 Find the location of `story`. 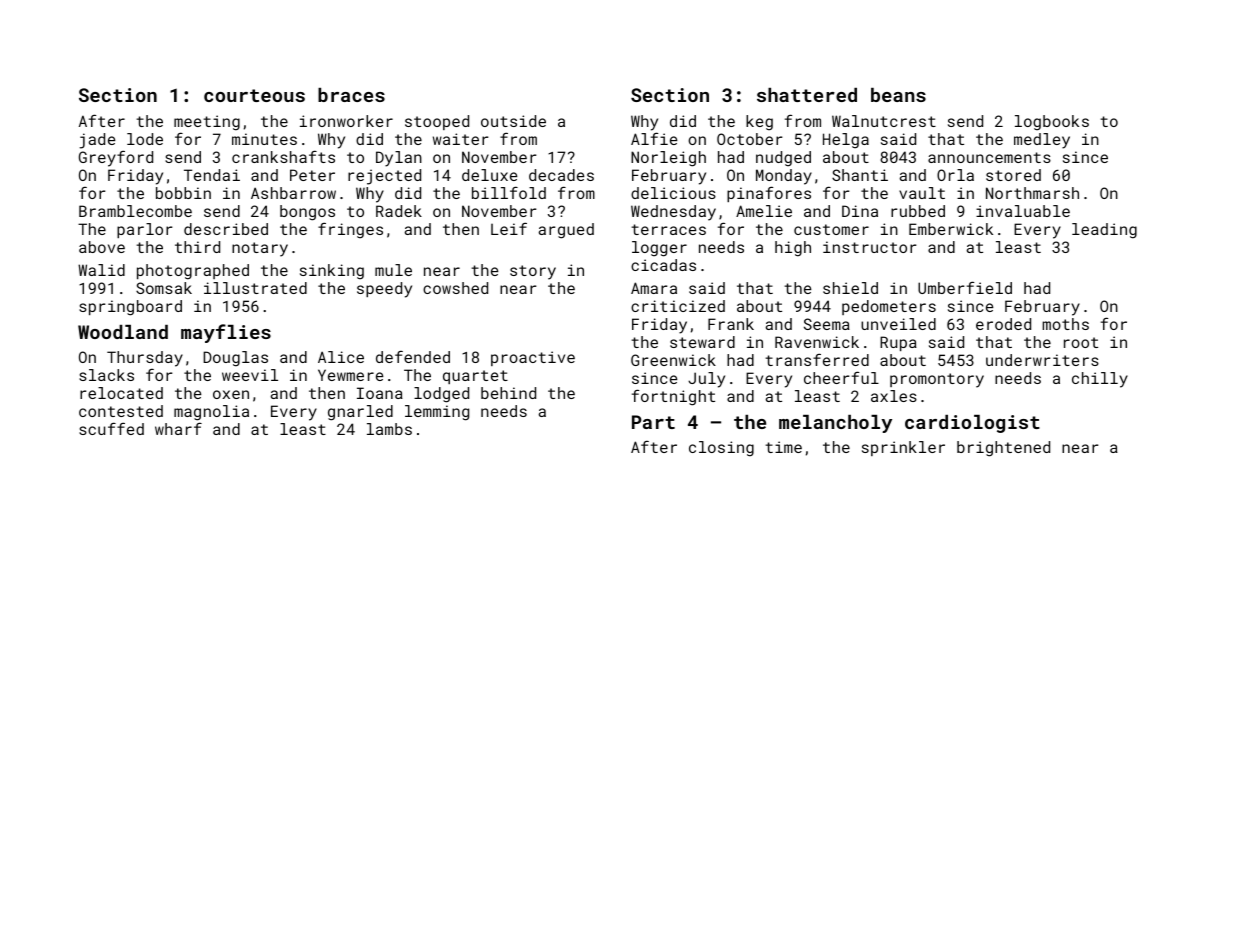

story is located at coordinates (533, 272).
